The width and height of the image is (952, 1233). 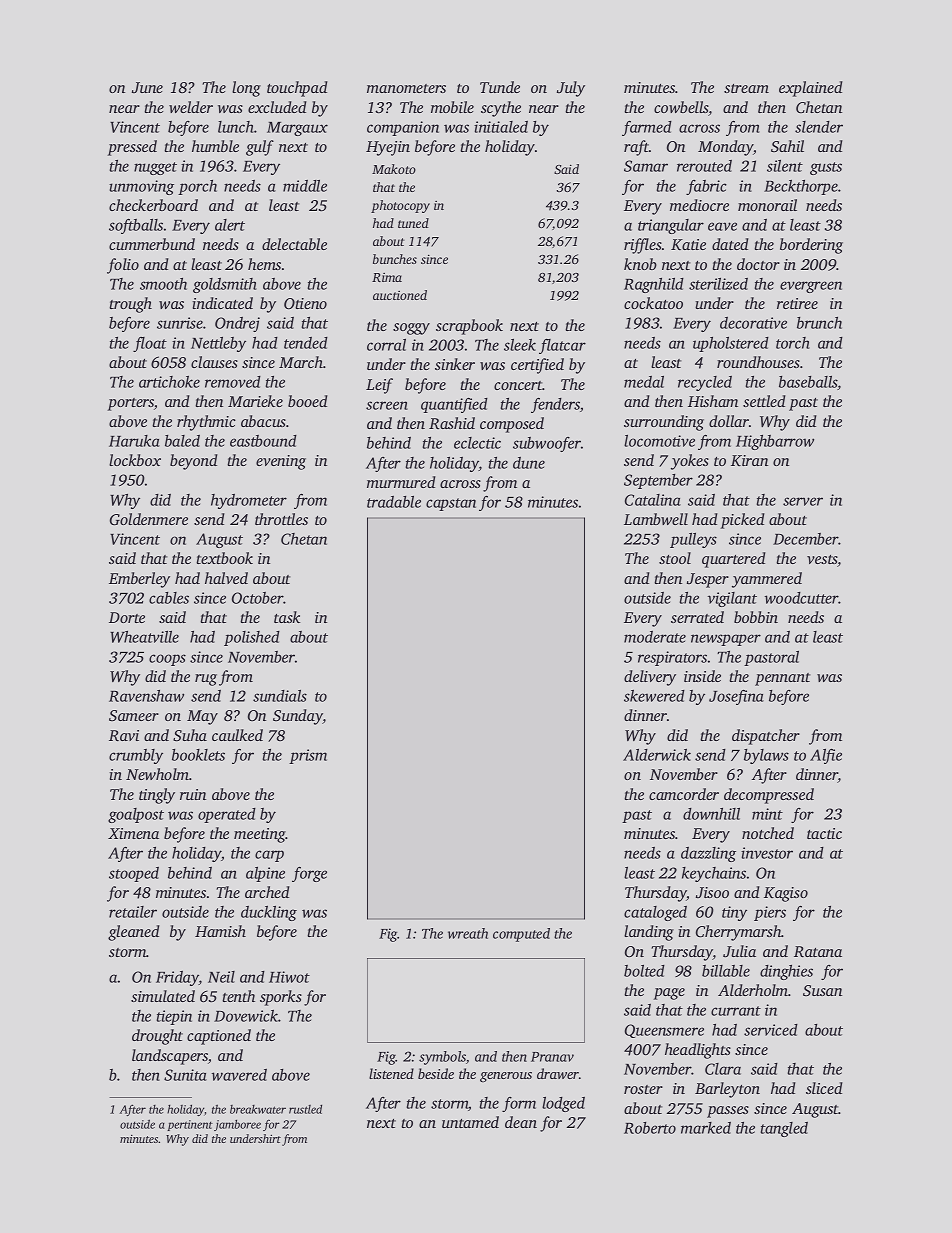 What do you see at coordinates (822, 561) in the image?
I see `vests` at bounding box center [822, 561].
